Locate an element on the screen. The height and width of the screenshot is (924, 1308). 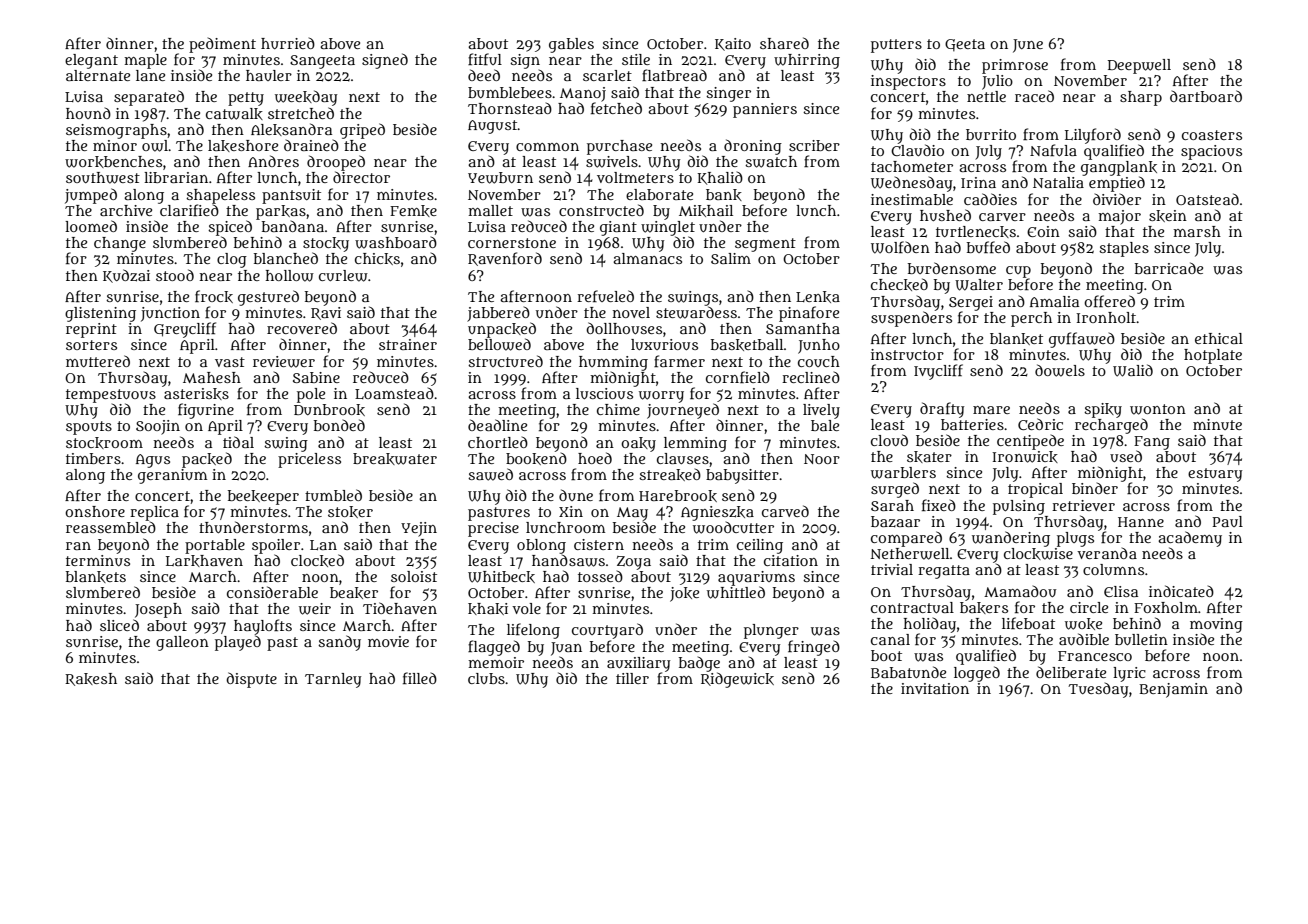
Foxholm is located at coordinates (1166, 607).
